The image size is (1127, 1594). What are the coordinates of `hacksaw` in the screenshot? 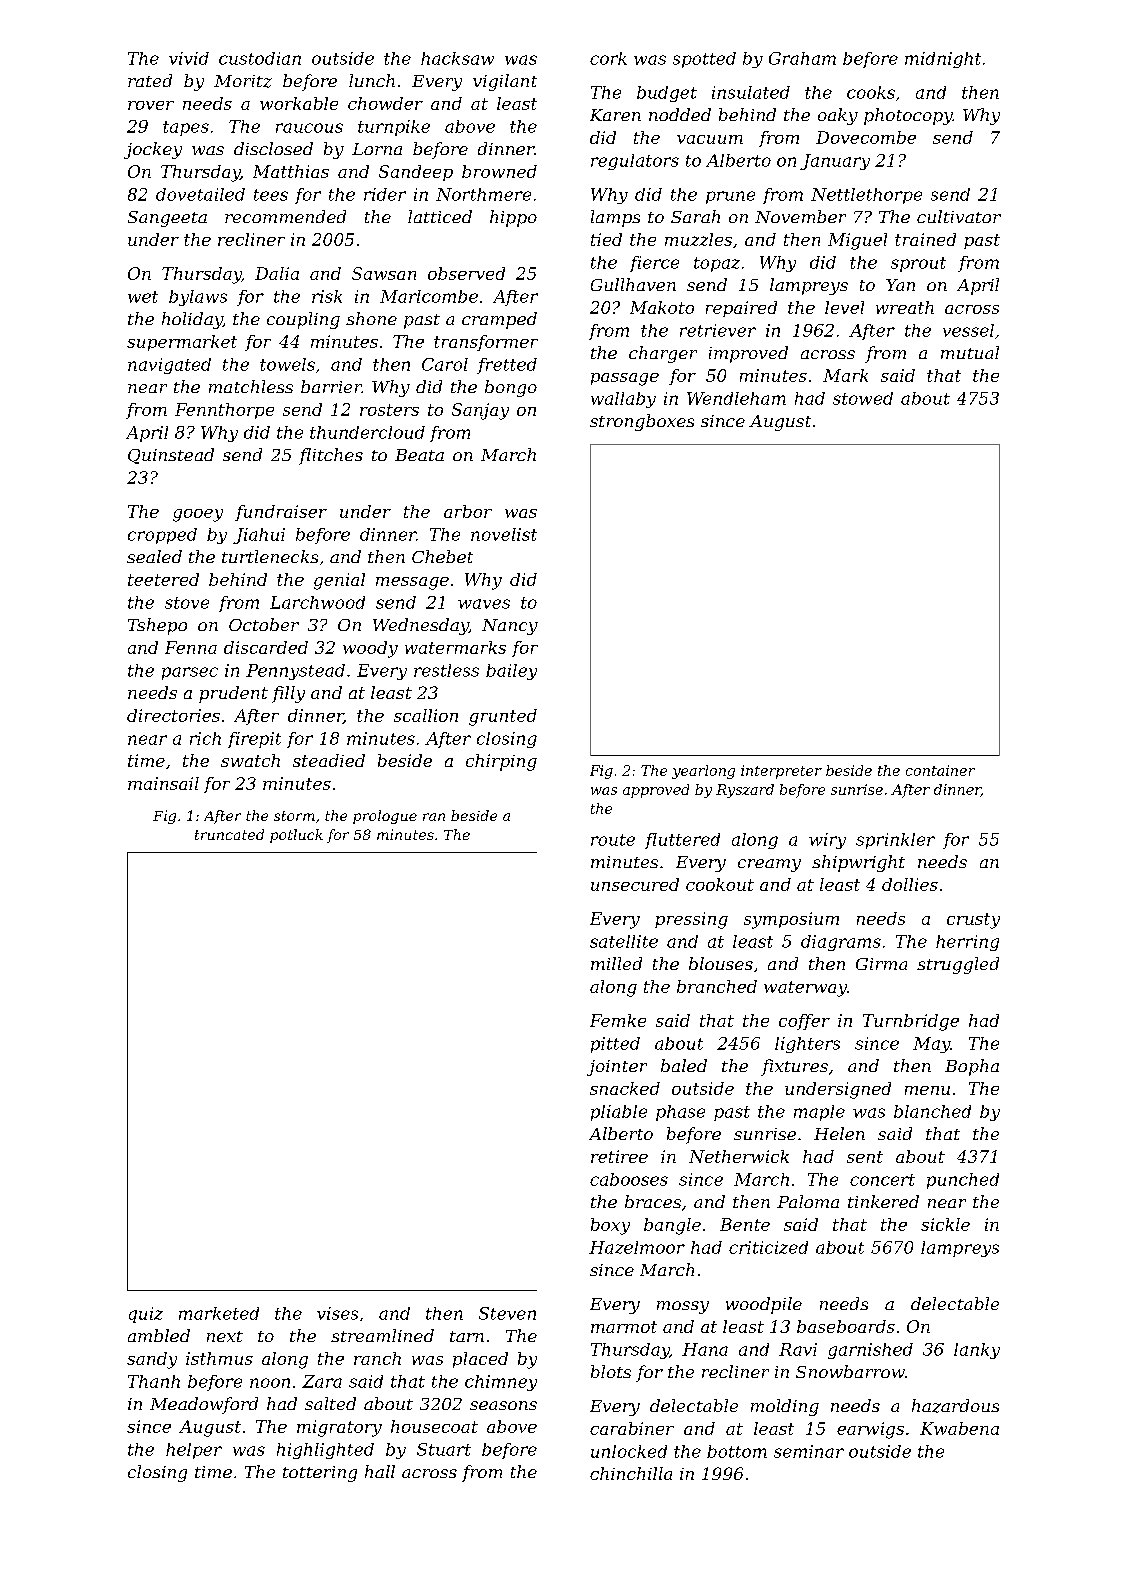 It's located at (457, 58).
